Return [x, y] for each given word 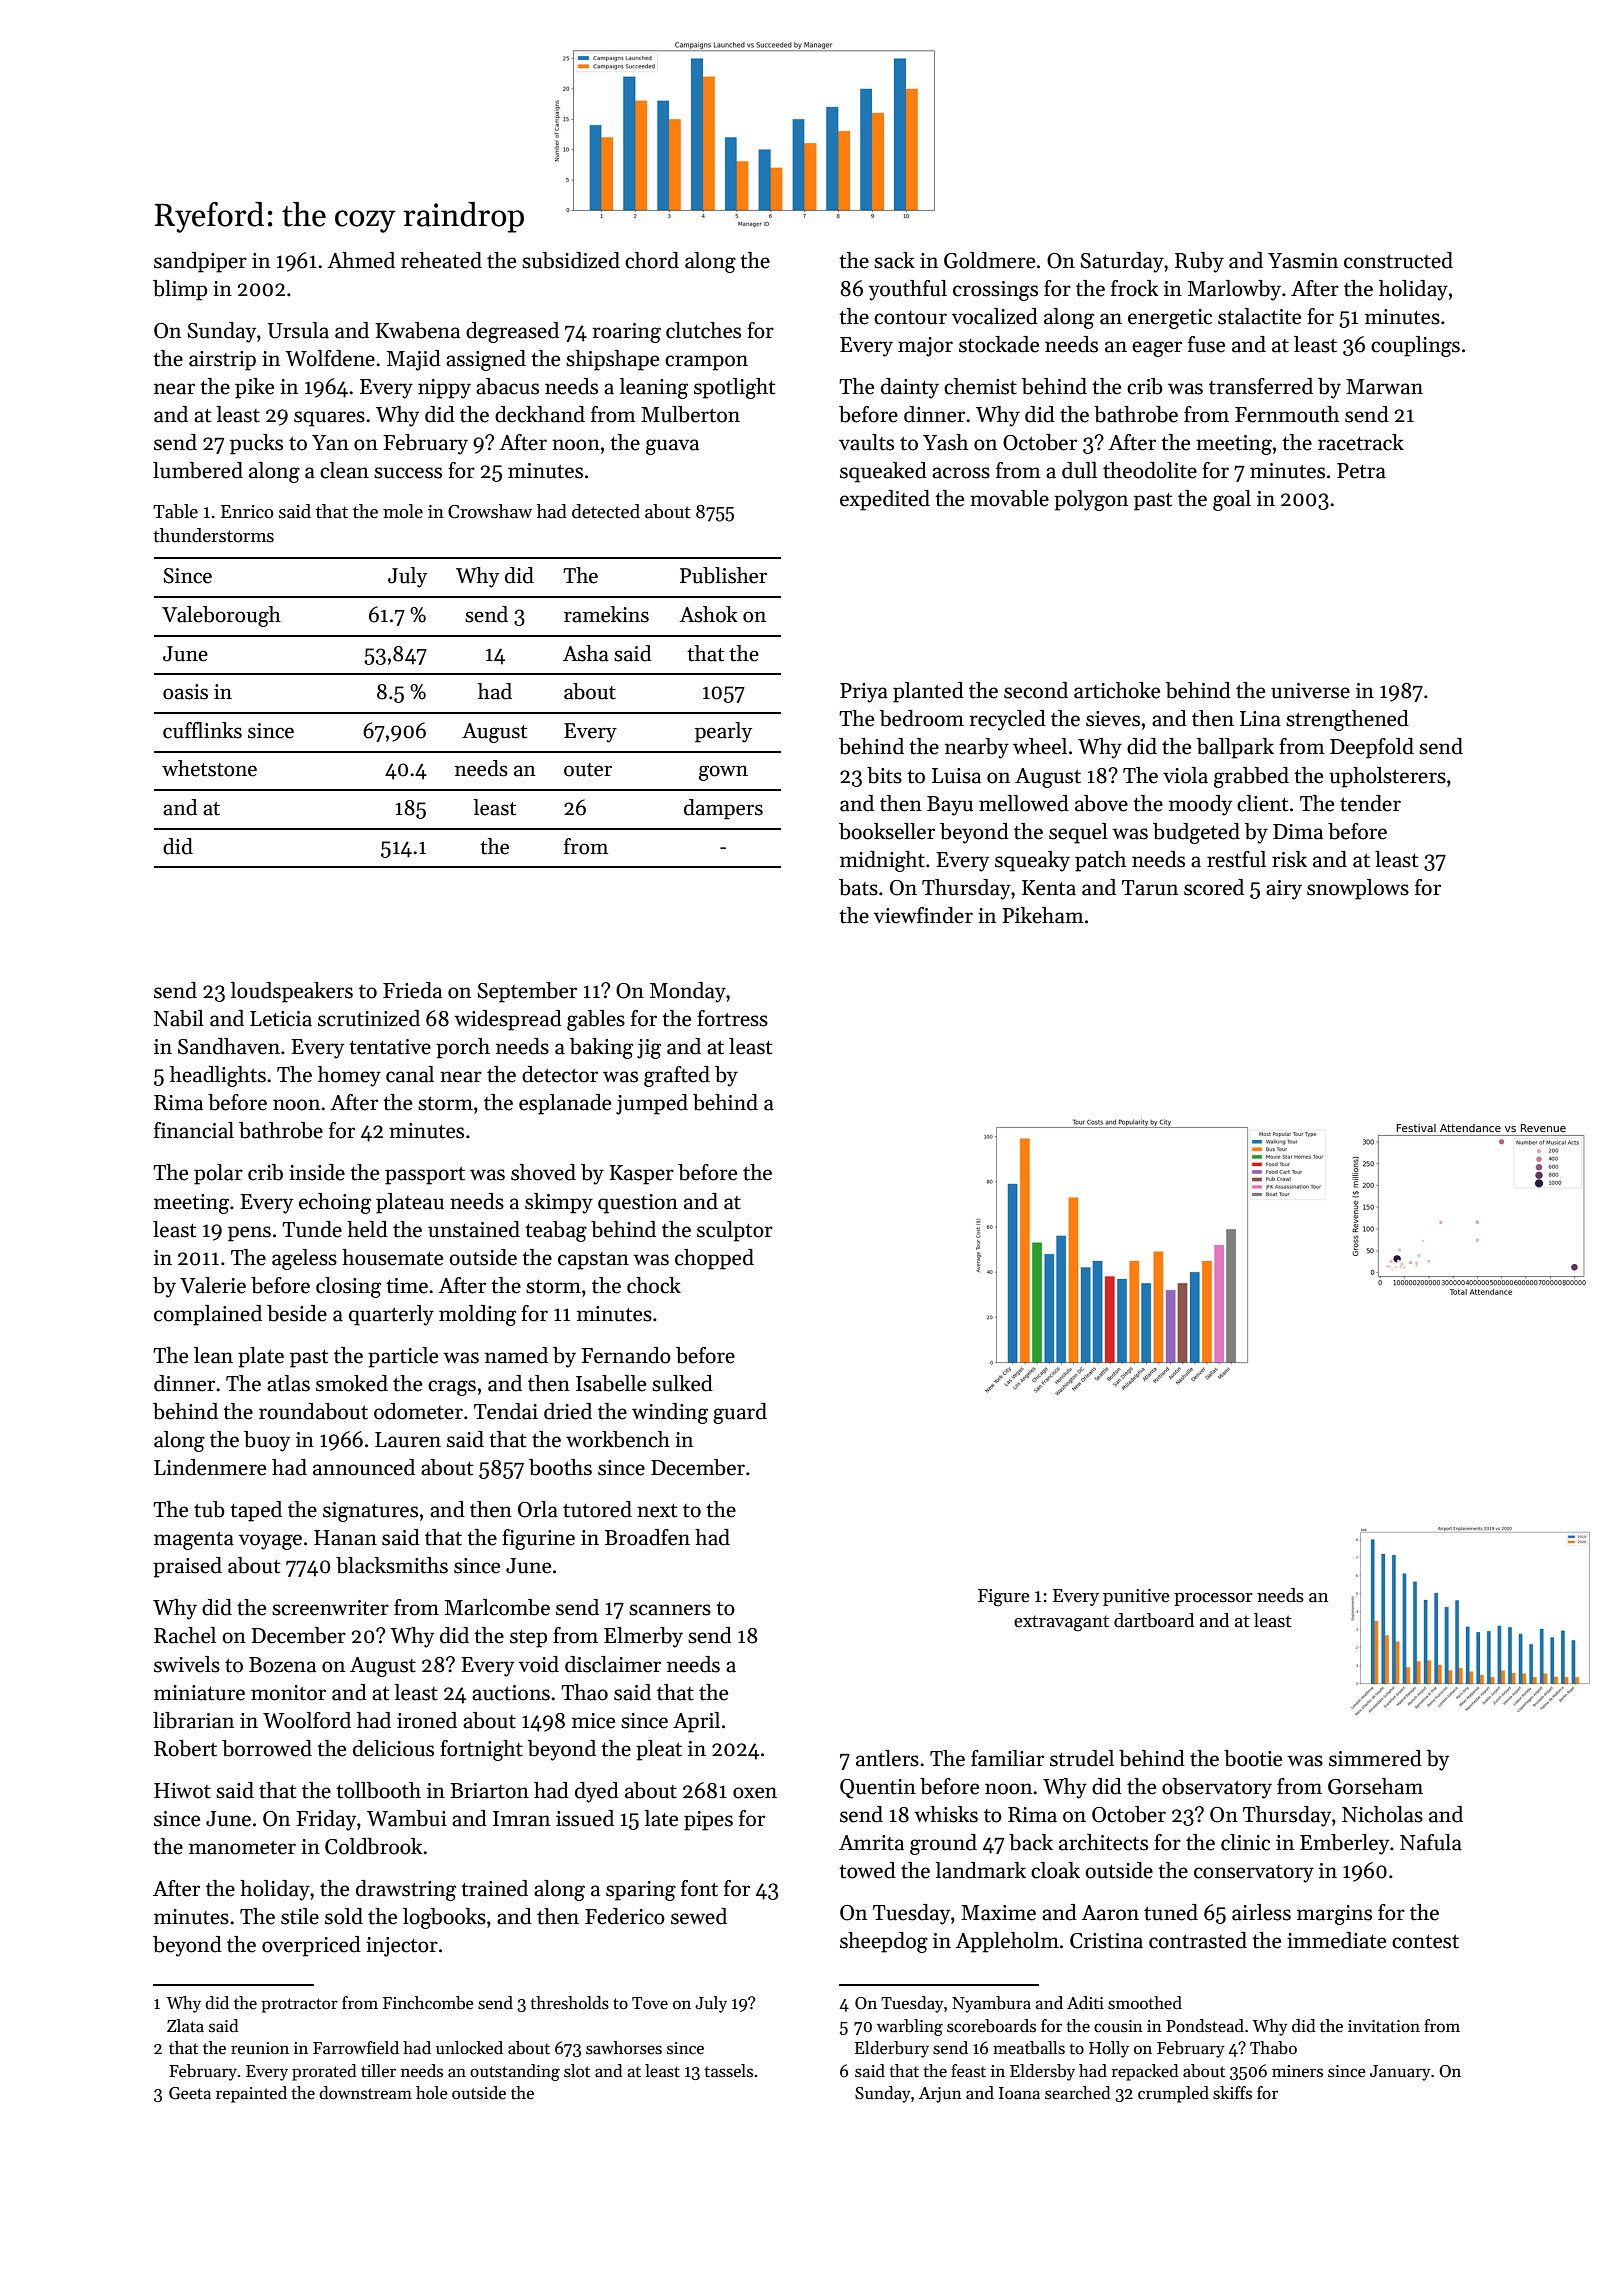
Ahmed [361, 260]
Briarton [489, 1791]
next [657, 1511]
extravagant [1061, 1623]
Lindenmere [210, 1467]
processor [1213, 1599]
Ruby [1199, 262]
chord [652, 260]
